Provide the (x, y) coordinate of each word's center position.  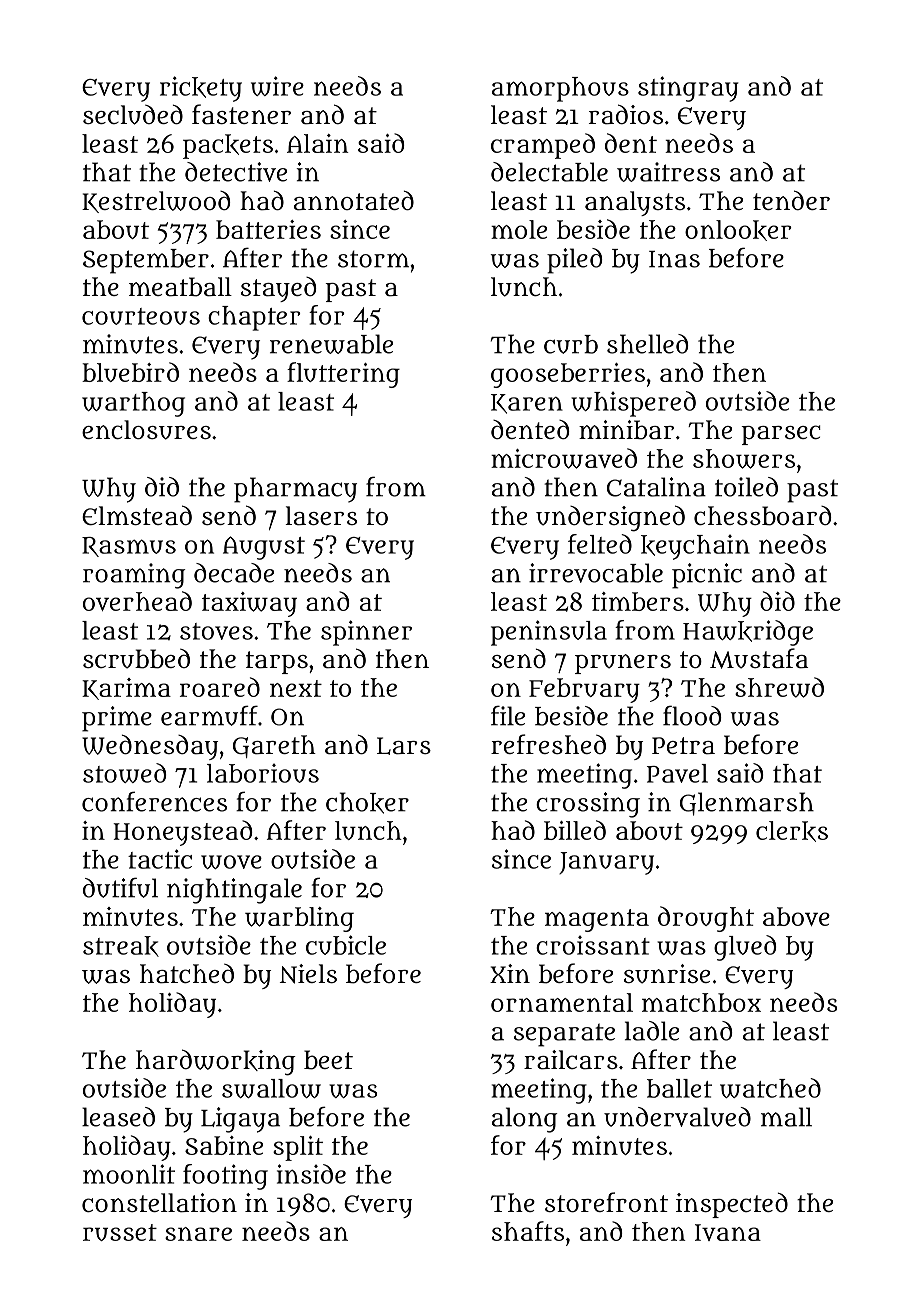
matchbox (701, 1002)
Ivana (728, 1232)
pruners (623, 664)
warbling (299, 919)
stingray (688, 89)
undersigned (610, 518)
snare (198, 1234)
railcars (571, 1060)
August (264, 548)
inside (311, 1174)
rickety (201, 89)
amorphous (560, 89)
